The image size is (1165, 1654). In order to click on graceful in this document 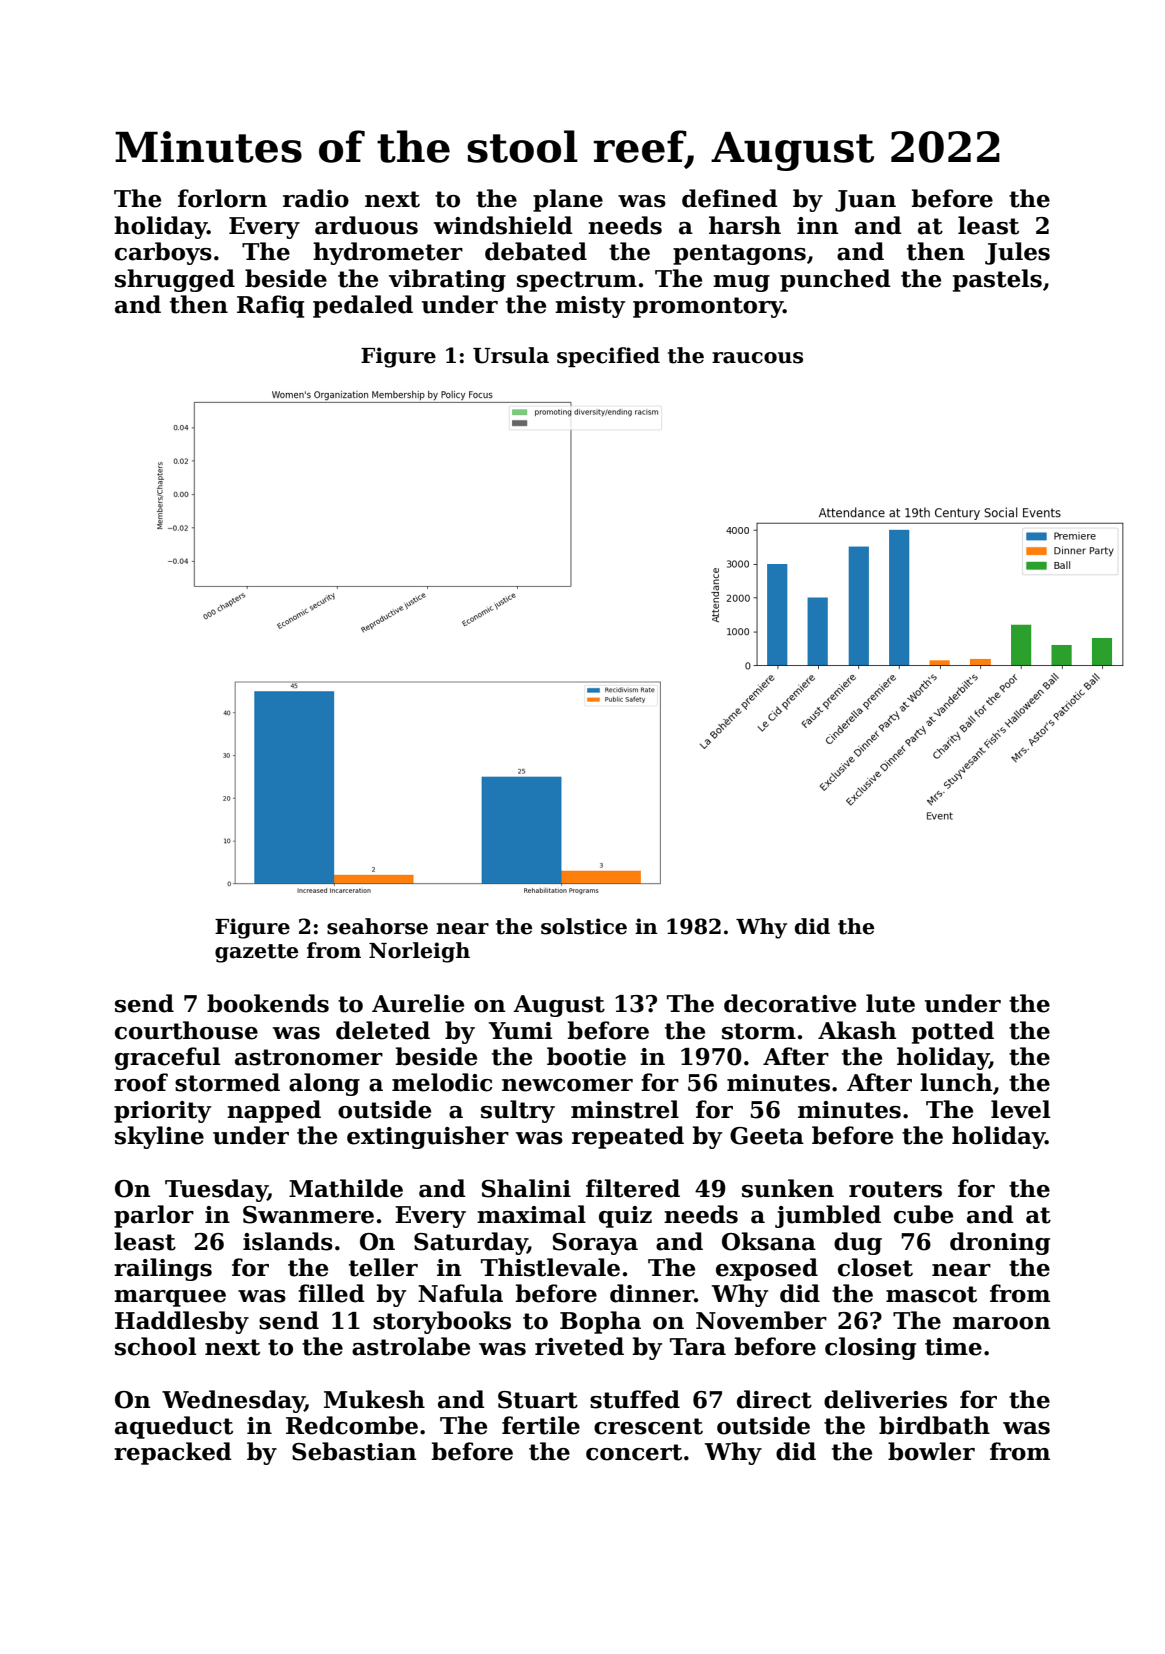, I will do `click(167, 1058)`.
